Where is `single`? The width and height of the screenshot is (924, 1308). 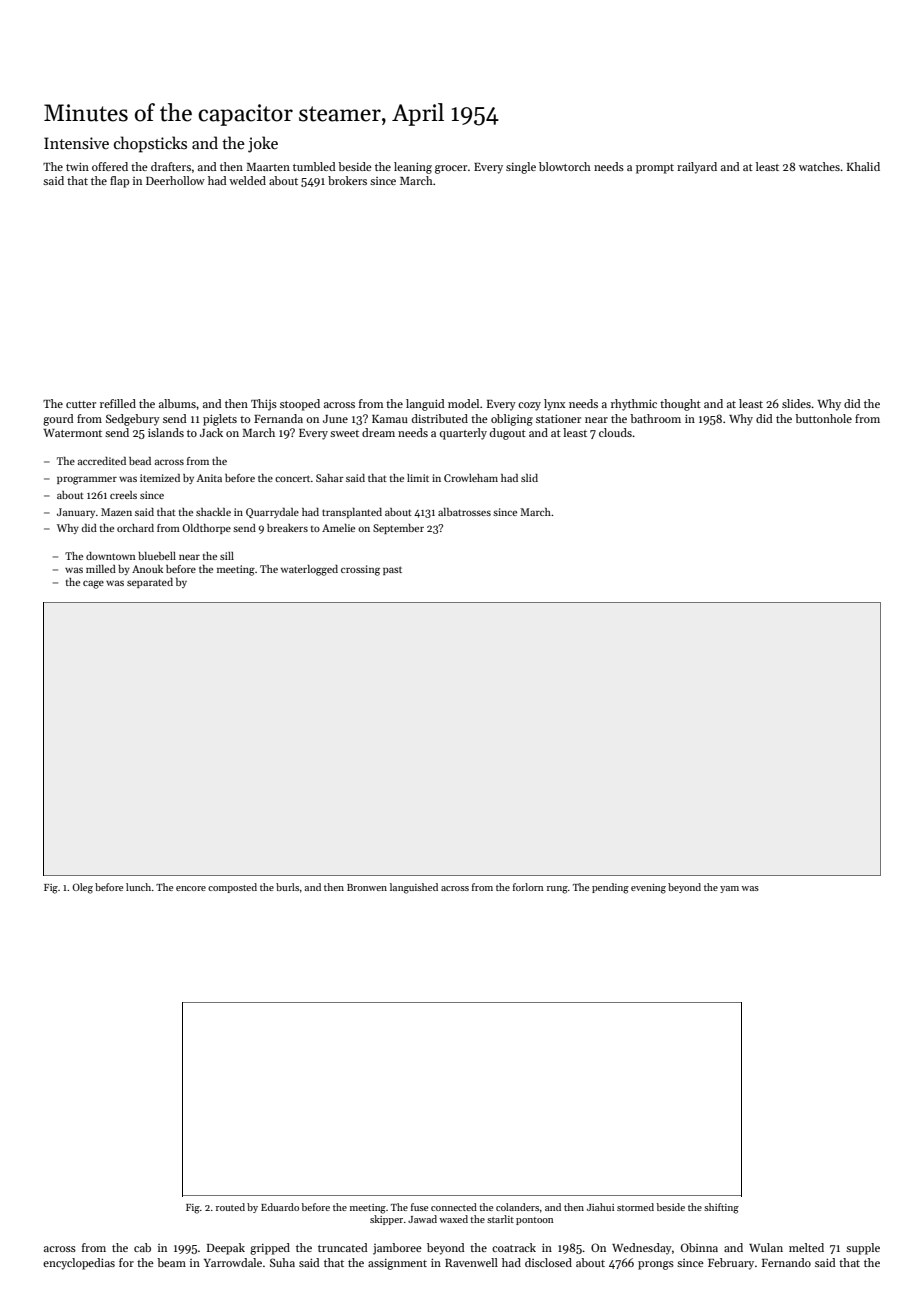 single is located at coordinates (521, 168).
